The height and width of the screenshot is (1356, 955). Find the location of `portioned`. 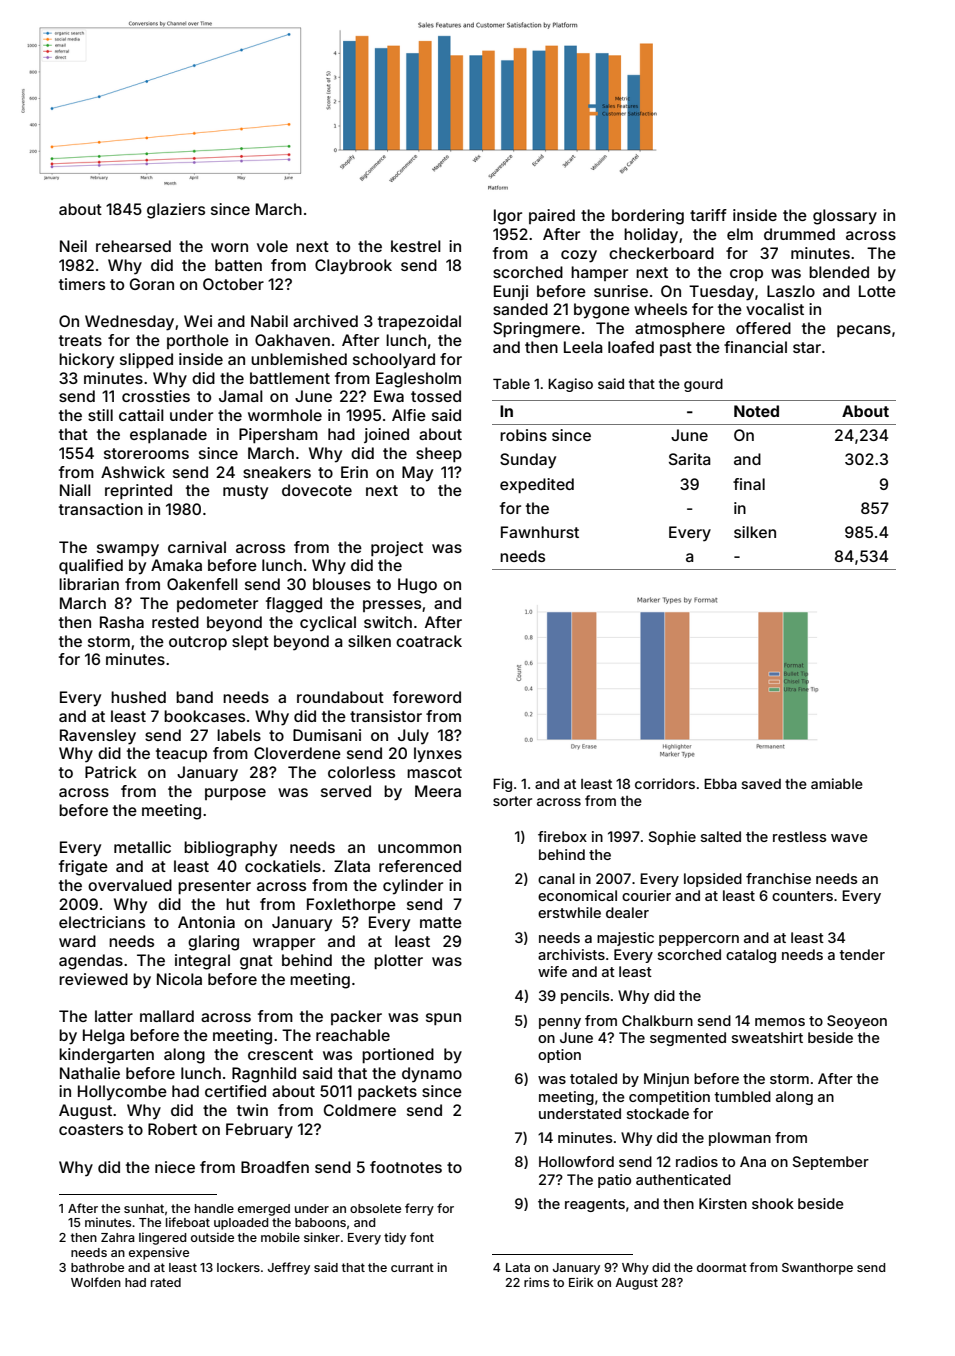

portioned is located at coordinates (398, 1055).
